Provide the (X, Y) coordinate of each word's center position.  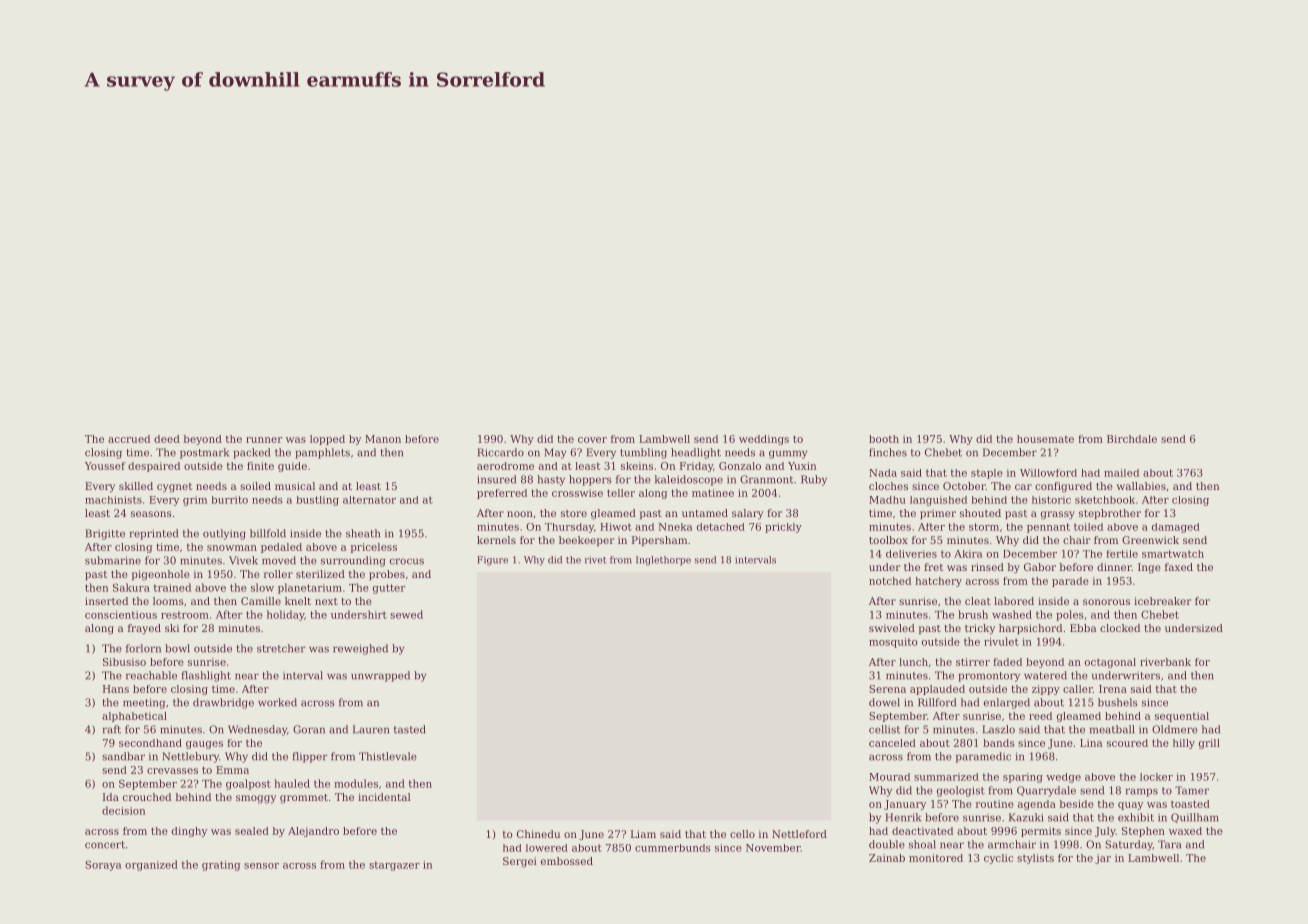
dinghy (189, 832)
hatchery (938, 582)
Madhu (887, 500)
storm (984, 527)
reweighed (360, 649)
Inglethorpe (663, 561)
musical (295, 486)
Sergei (520, 862)
